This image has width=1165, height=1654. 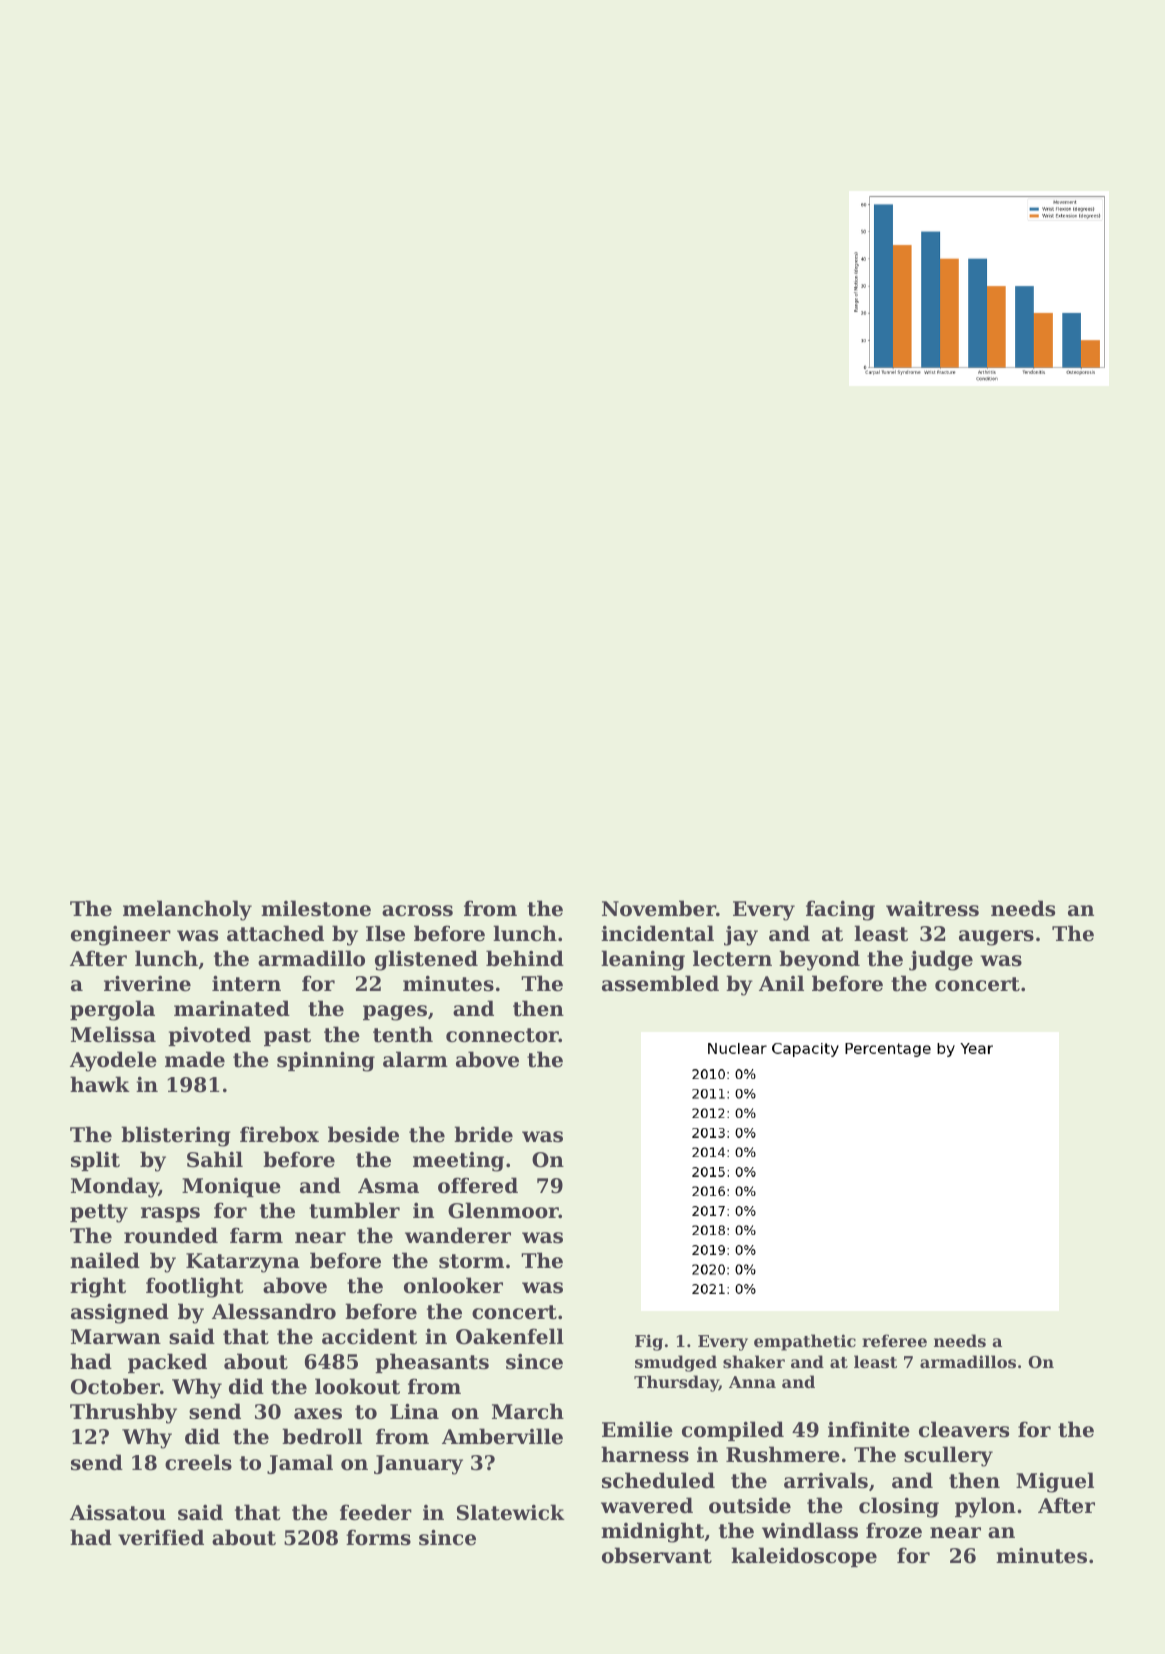 What do you see at coordinates (161, 1537) in the image?
I see `verified` at bounding box center [161, 1537].
